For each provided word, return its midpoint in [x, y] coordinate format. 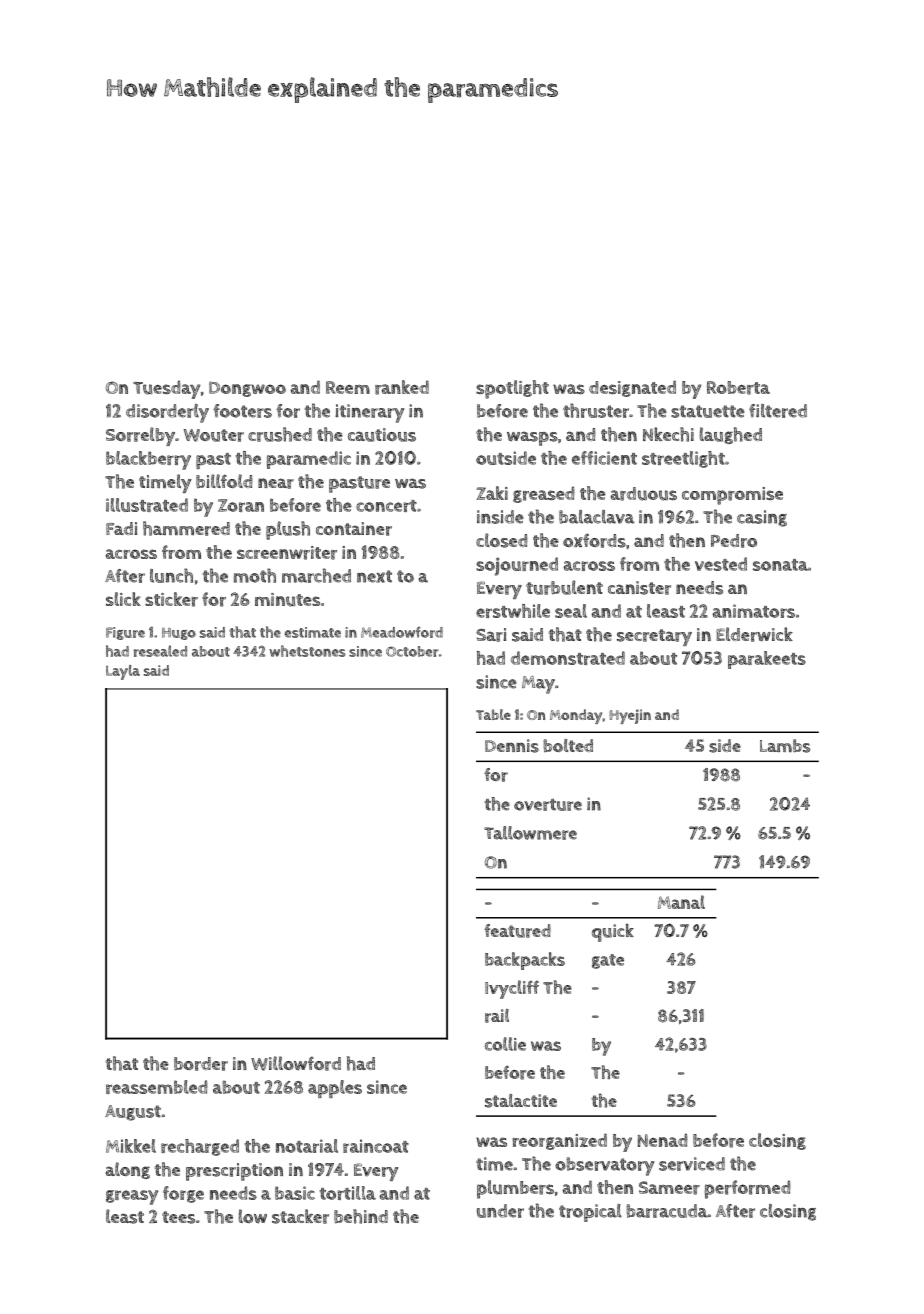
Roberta [738, 388]
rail [497, 1016]
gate [608, 961]
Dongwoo [247, 389]
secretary [654, 637]
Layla [123, 672]
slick [123, 599]
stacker [300, 1216]
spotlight [512, 389]
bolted [568, 745]
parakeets [767, 660]
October [412, 651]
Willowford [296, 1063]
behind [361, 1216]
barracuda [667, 1211]
